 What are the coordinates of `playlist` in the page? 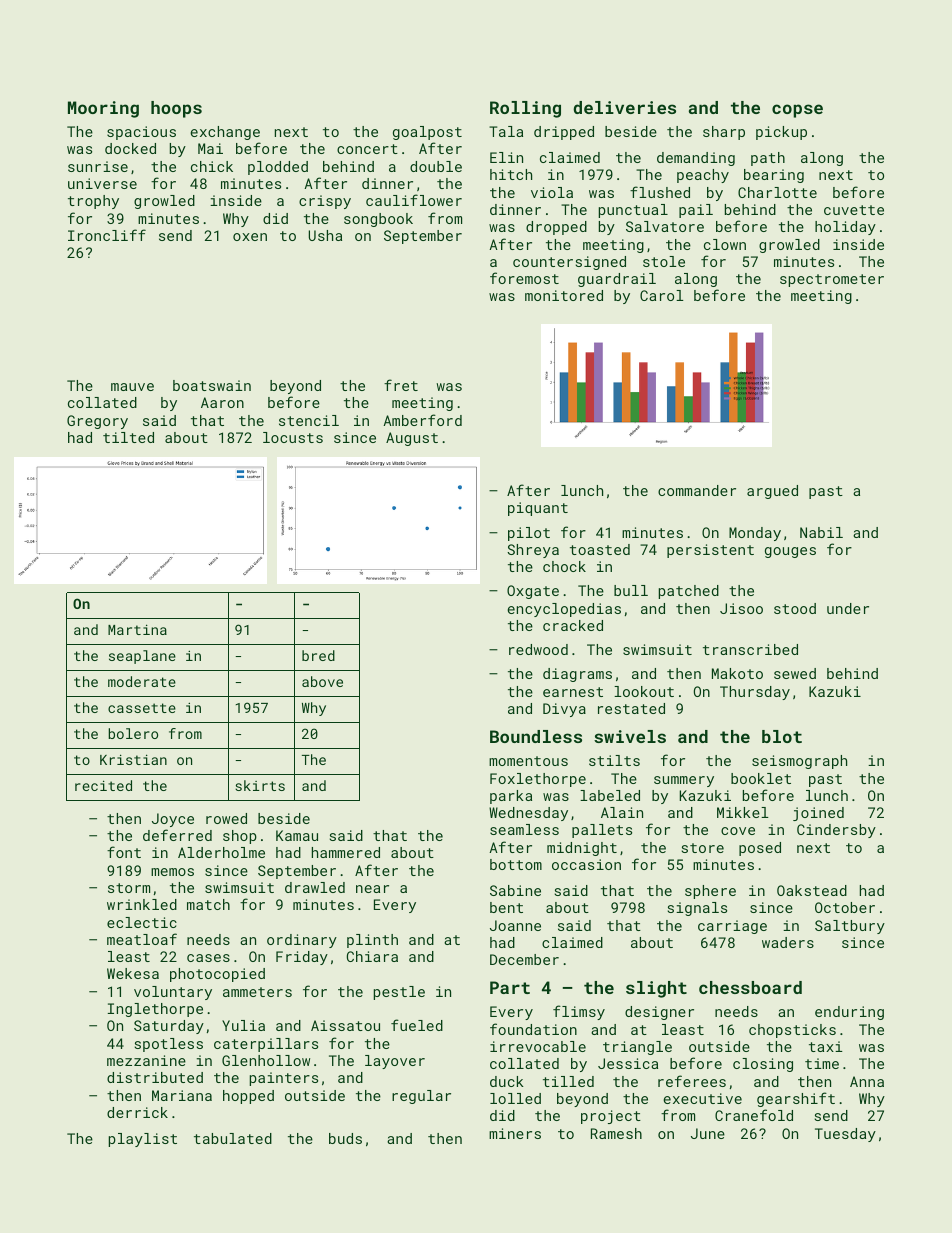 It's located at (142, 1140).
